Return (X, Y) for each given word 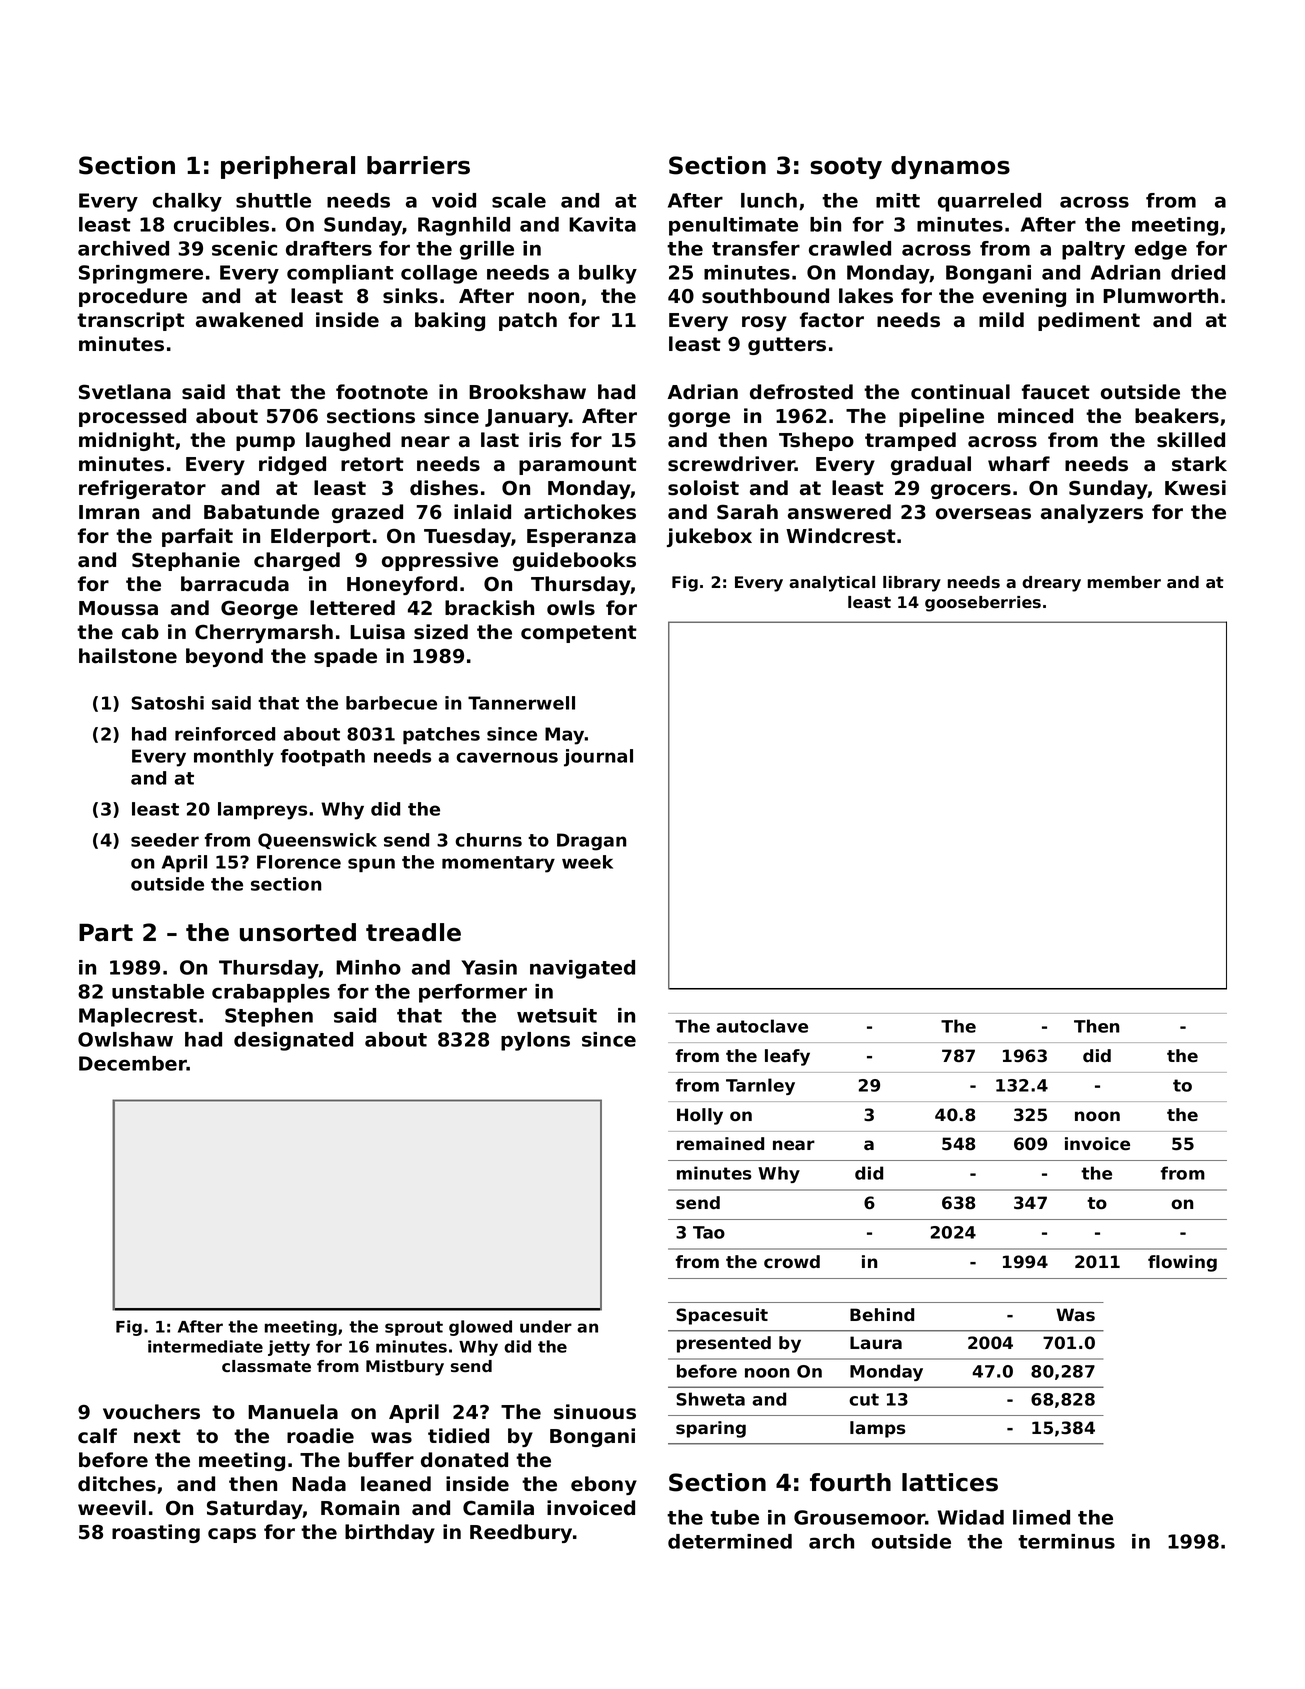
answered (839, 512)
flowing (1182, 1263)
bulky (608, 274)
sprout (414, 1328)
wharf (1019, 464)
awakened (249, 320)
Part (106, 932)
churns (488, 840)
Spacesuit (722, 1316)
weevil (112, 1508)
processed (132, 417)
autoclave (762, 1026)
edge (1161, 250)
